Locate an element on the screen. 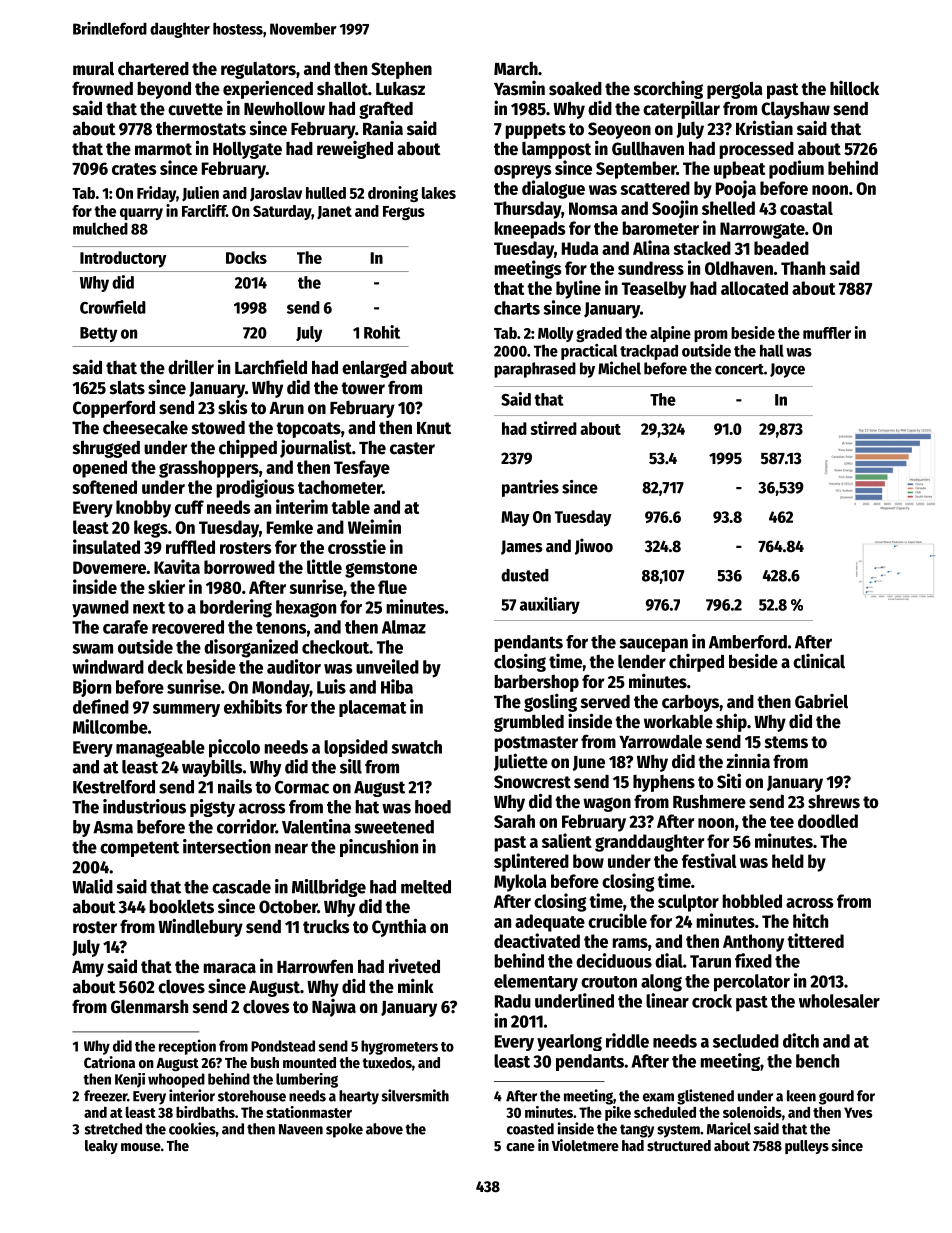 This screenshot has height=1233, width=952. hillock is located at coordinates (854, 88).
